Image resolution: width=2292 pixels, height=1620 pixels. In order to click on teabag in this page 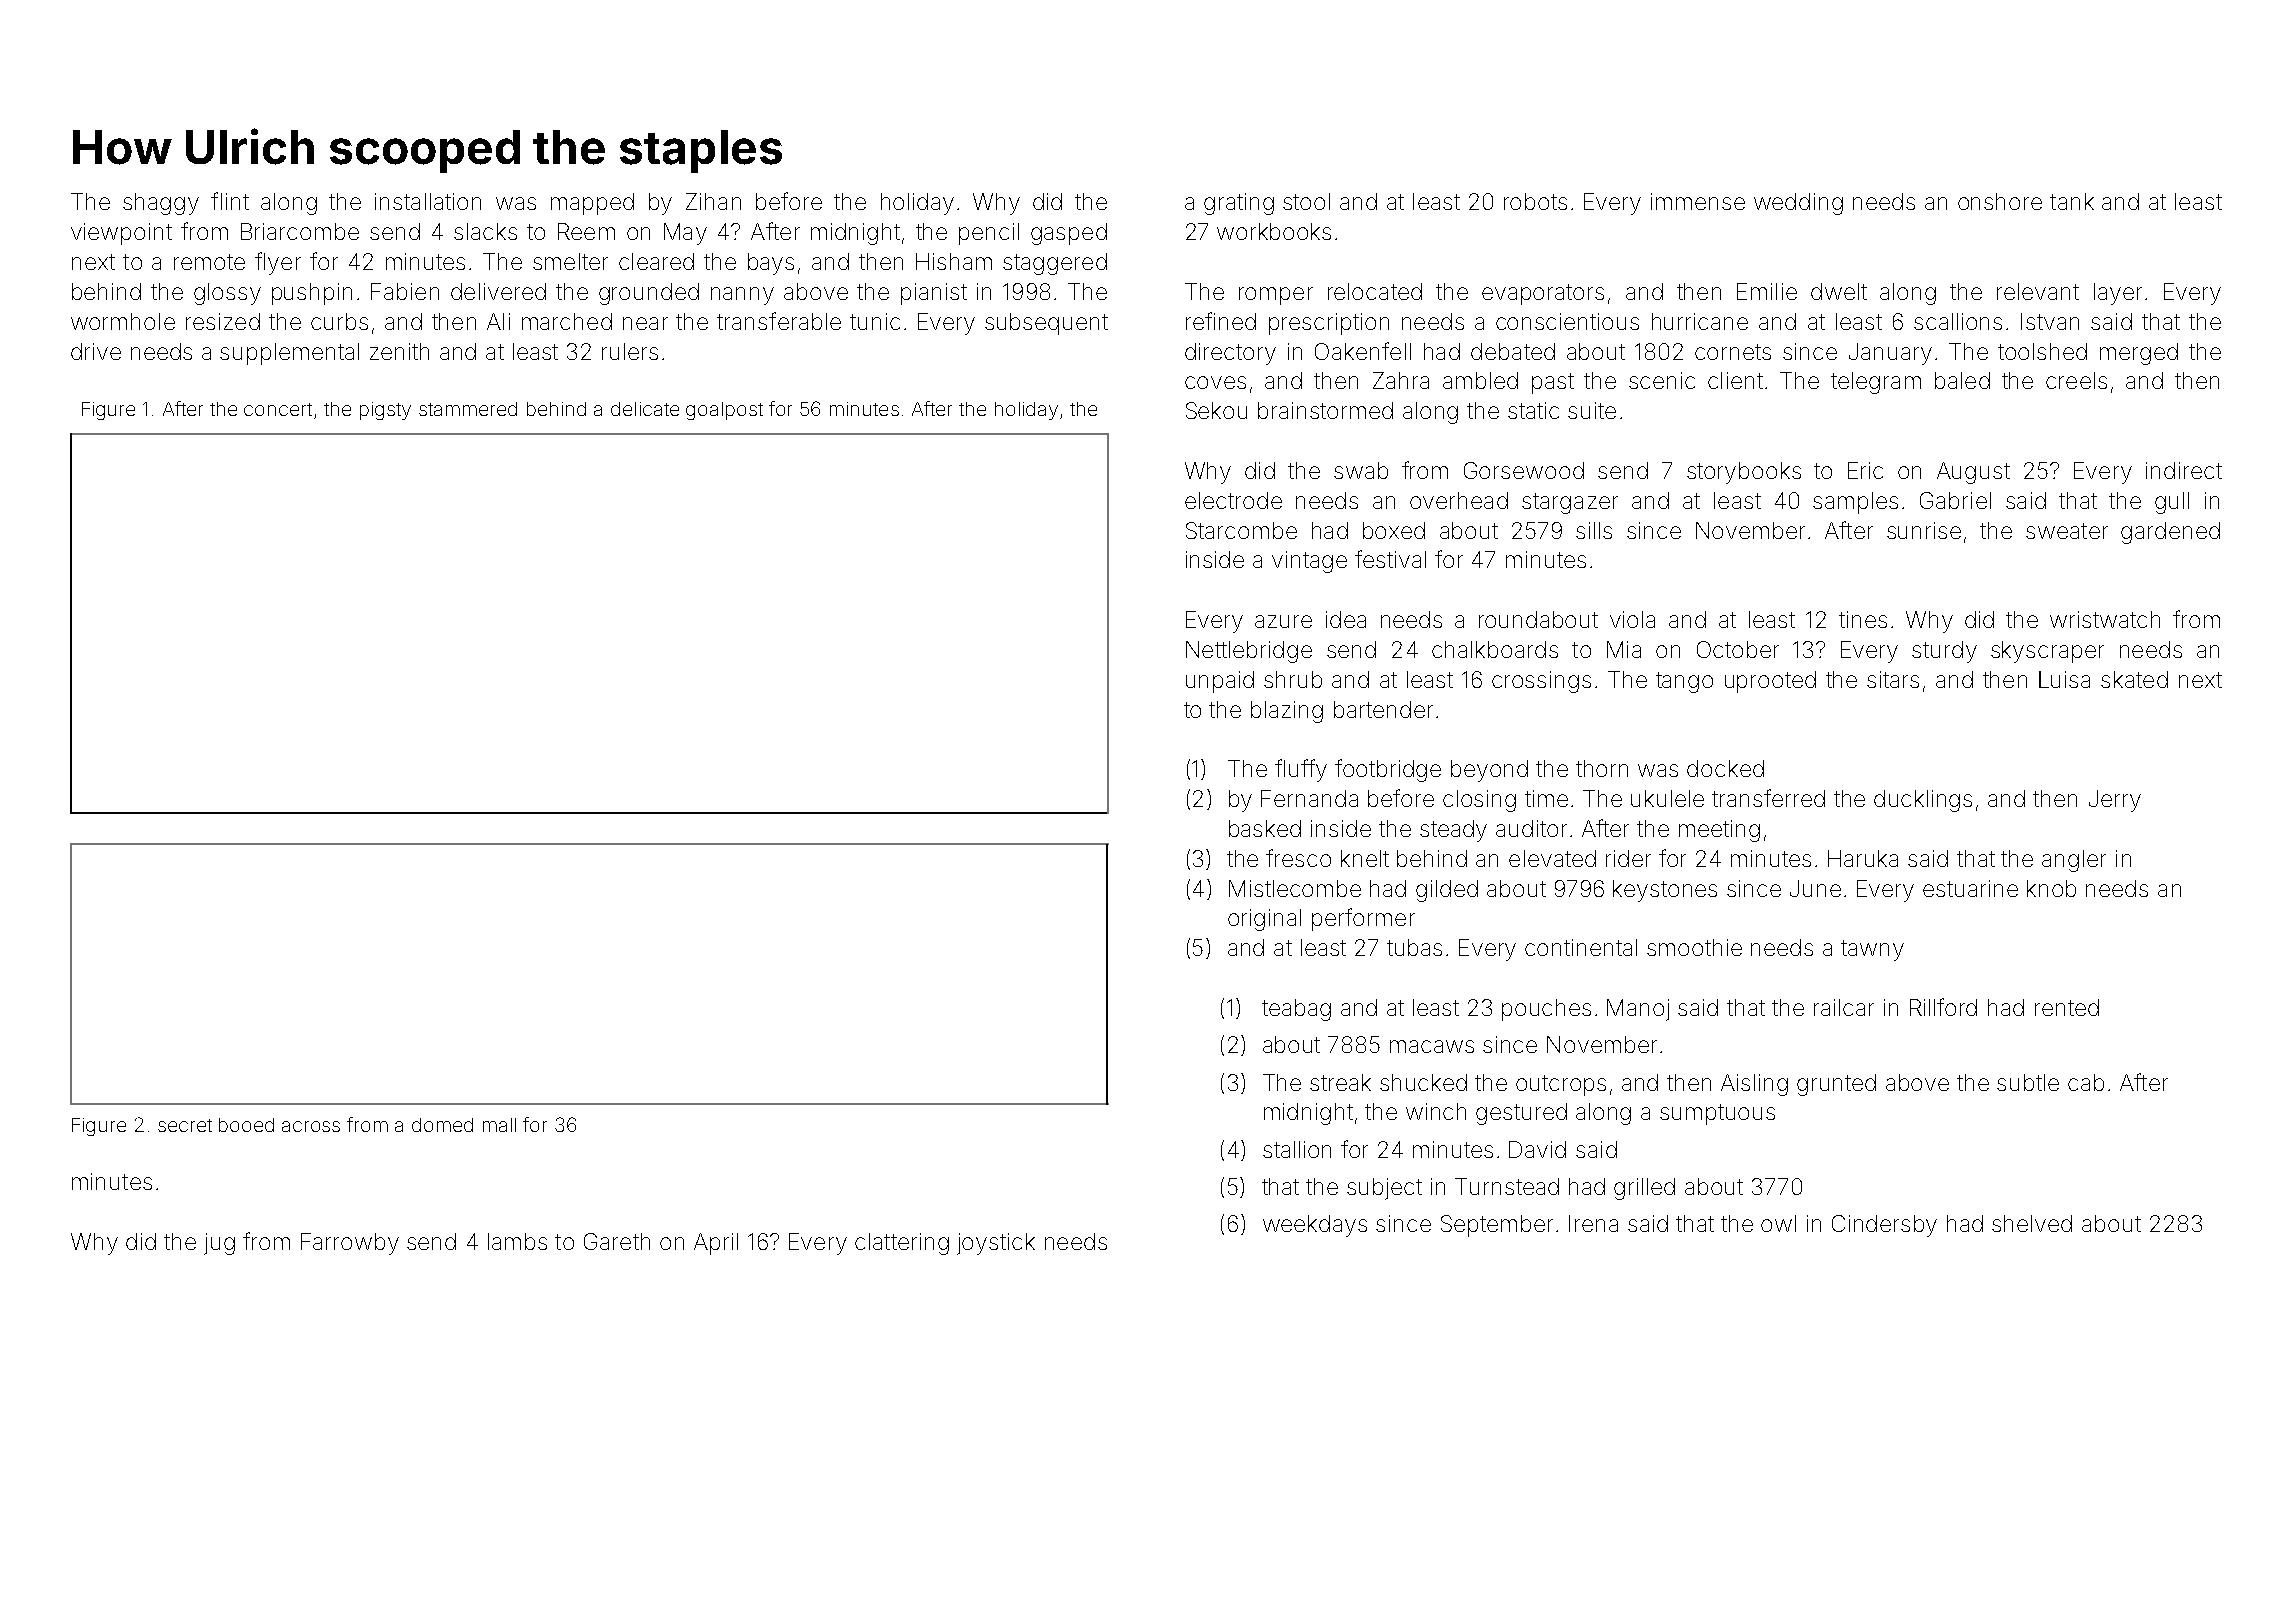, I will do `click(1296, 1010)`.
